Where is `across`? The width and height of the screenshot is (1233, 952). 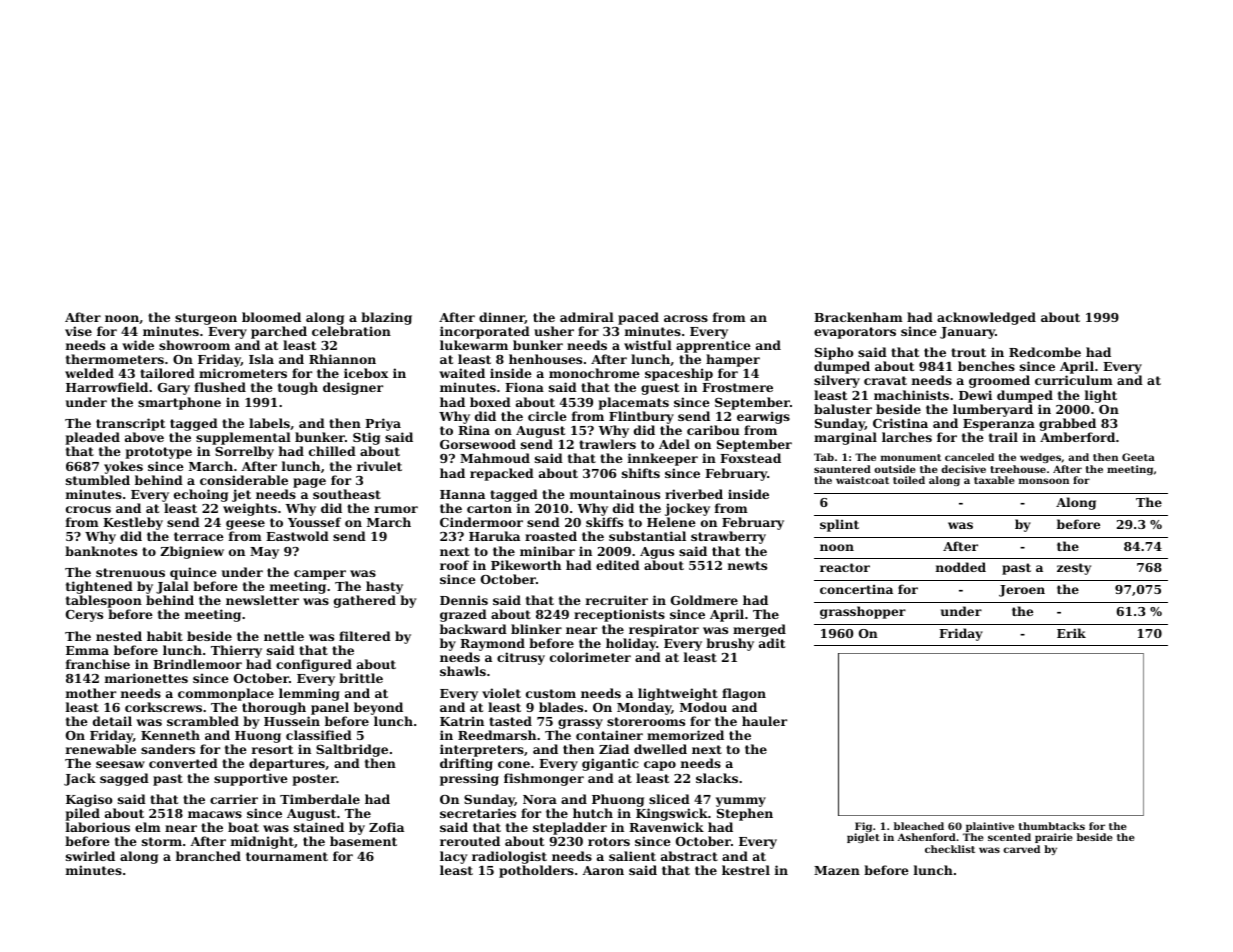
across is located at coordinates (686, 318).
